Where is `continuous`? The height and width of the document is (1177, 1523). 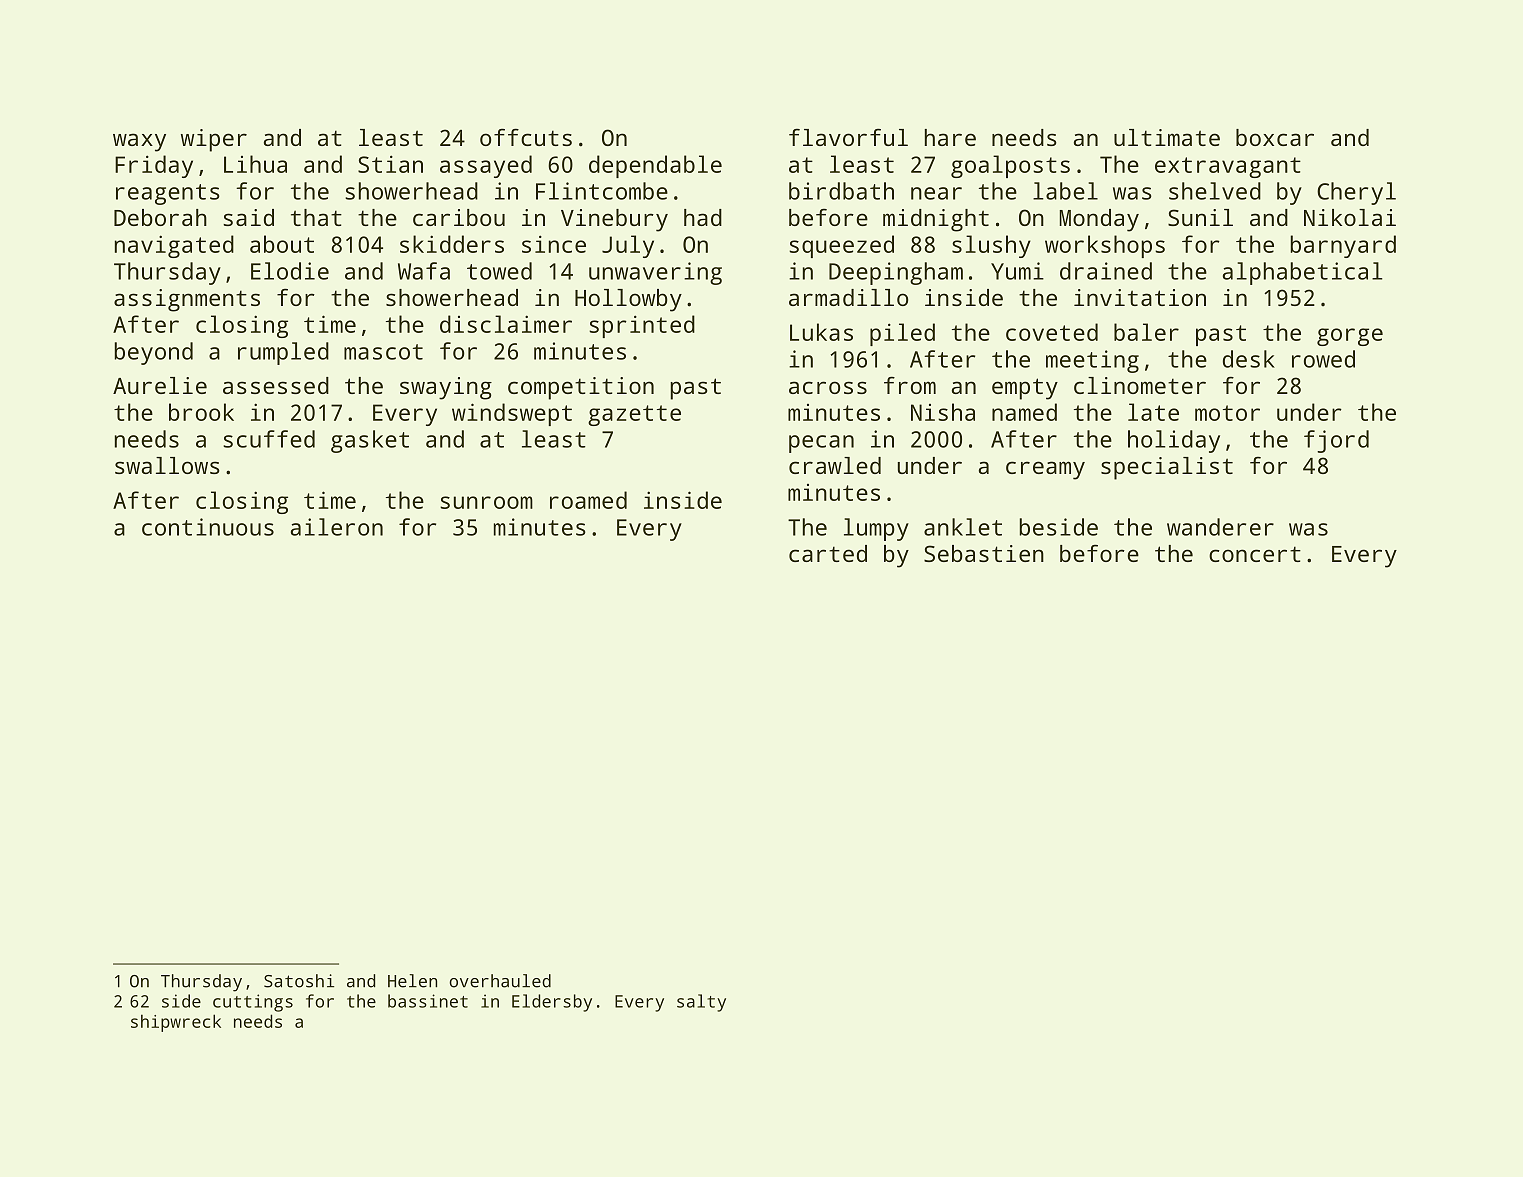
continuous is located at coordinates (208, 527).
